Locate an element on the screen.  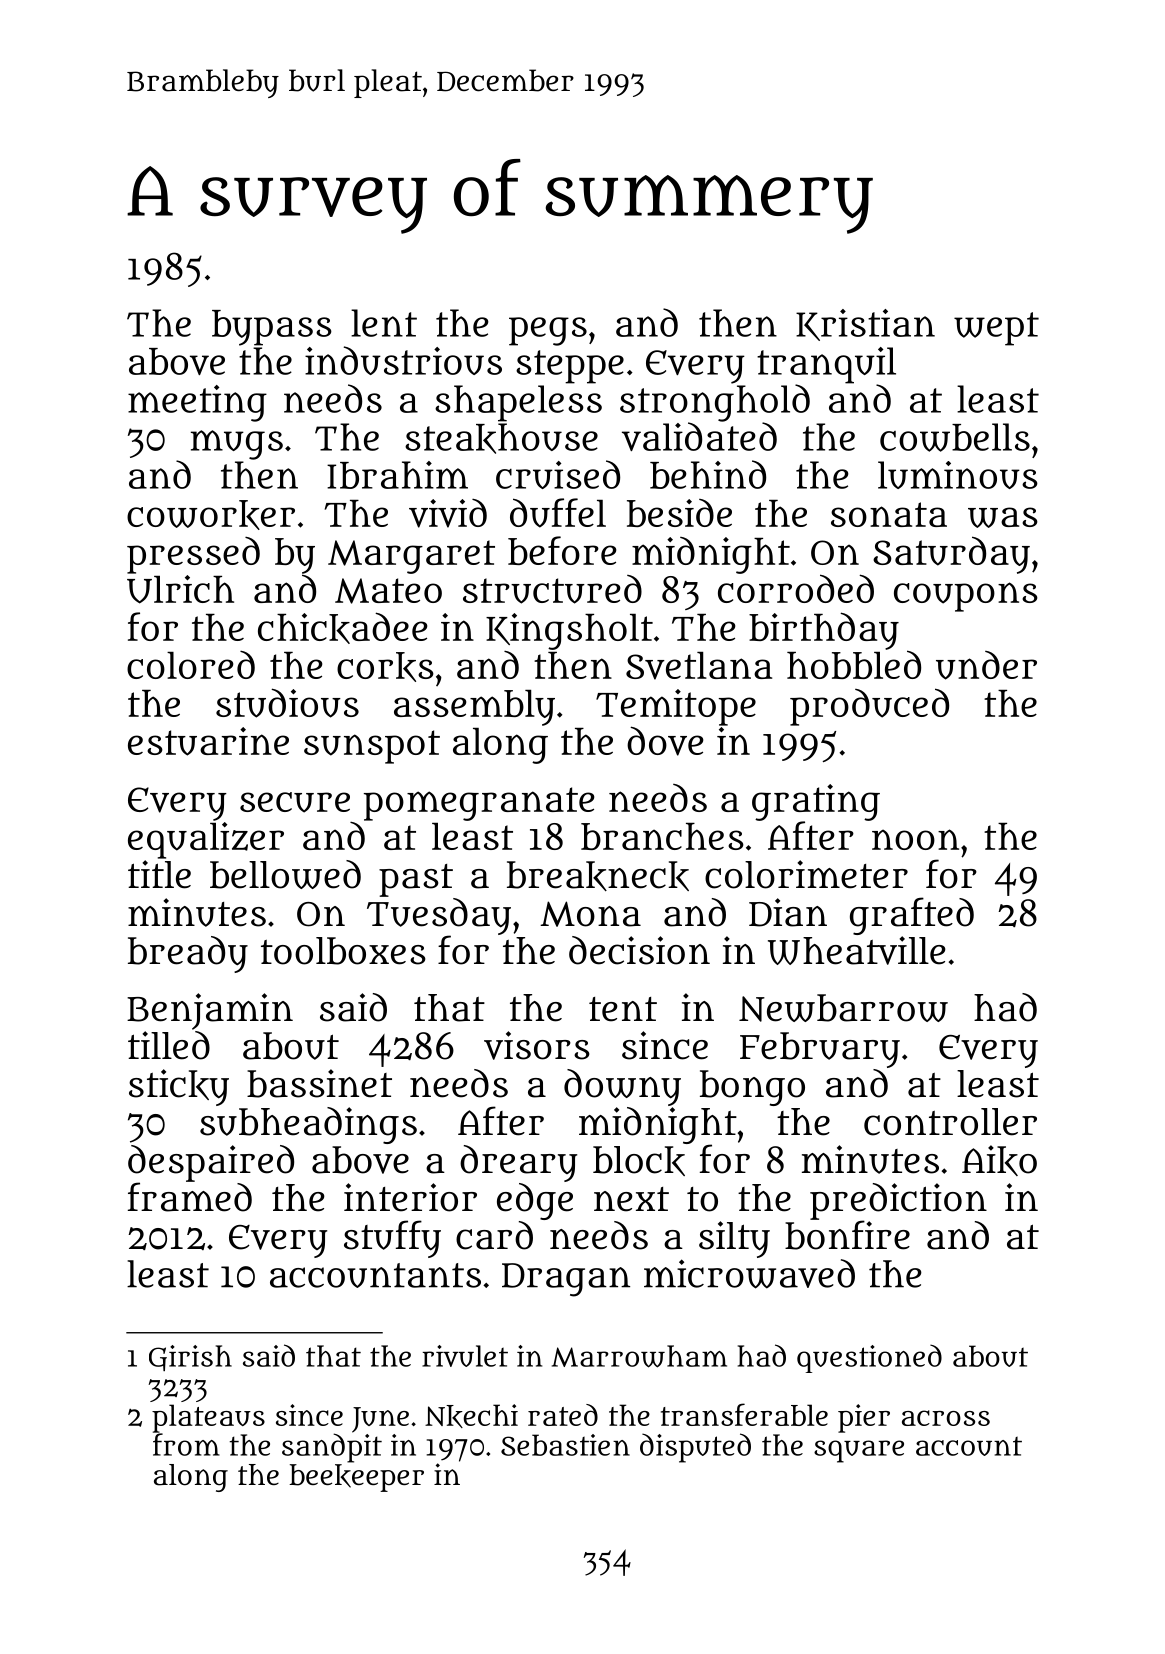
bypass is located at coordinates (272, 328).
